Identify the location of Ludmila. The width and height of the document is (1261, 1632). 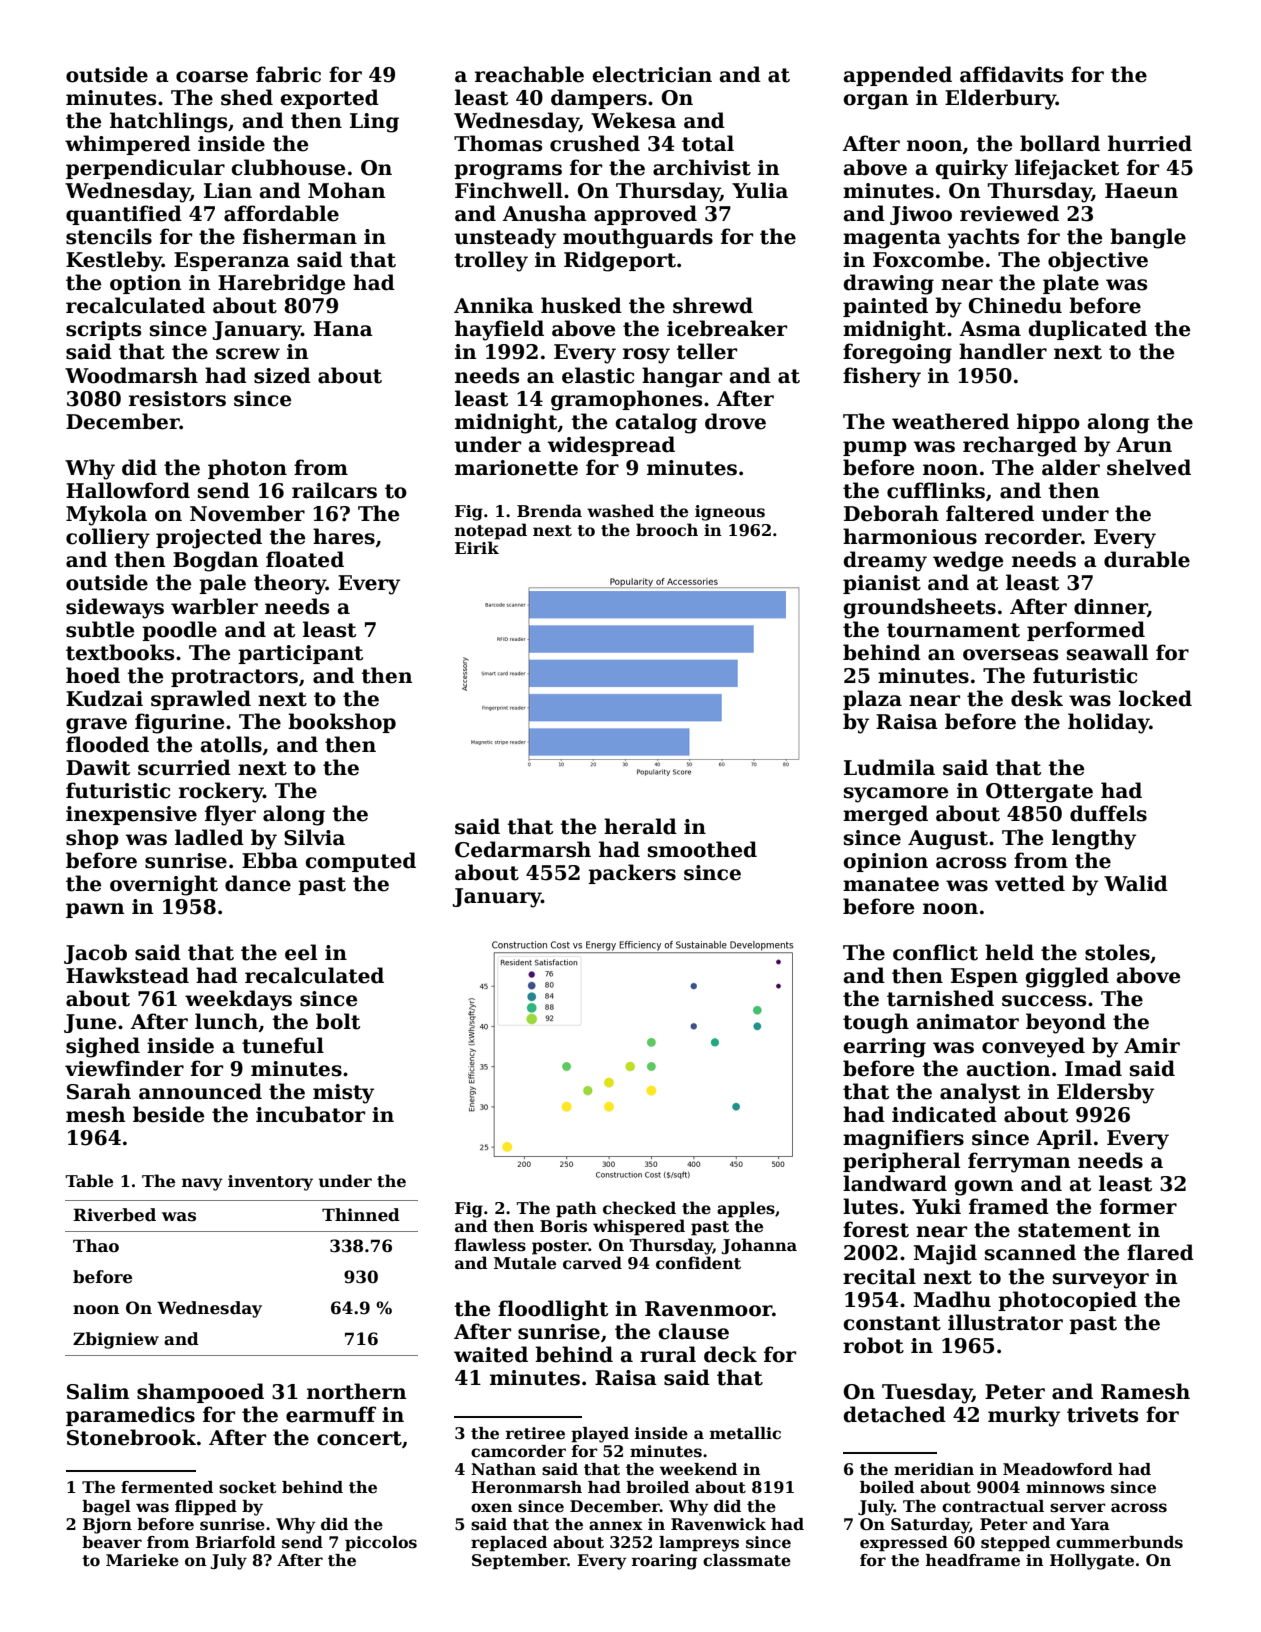
(889, 767).
